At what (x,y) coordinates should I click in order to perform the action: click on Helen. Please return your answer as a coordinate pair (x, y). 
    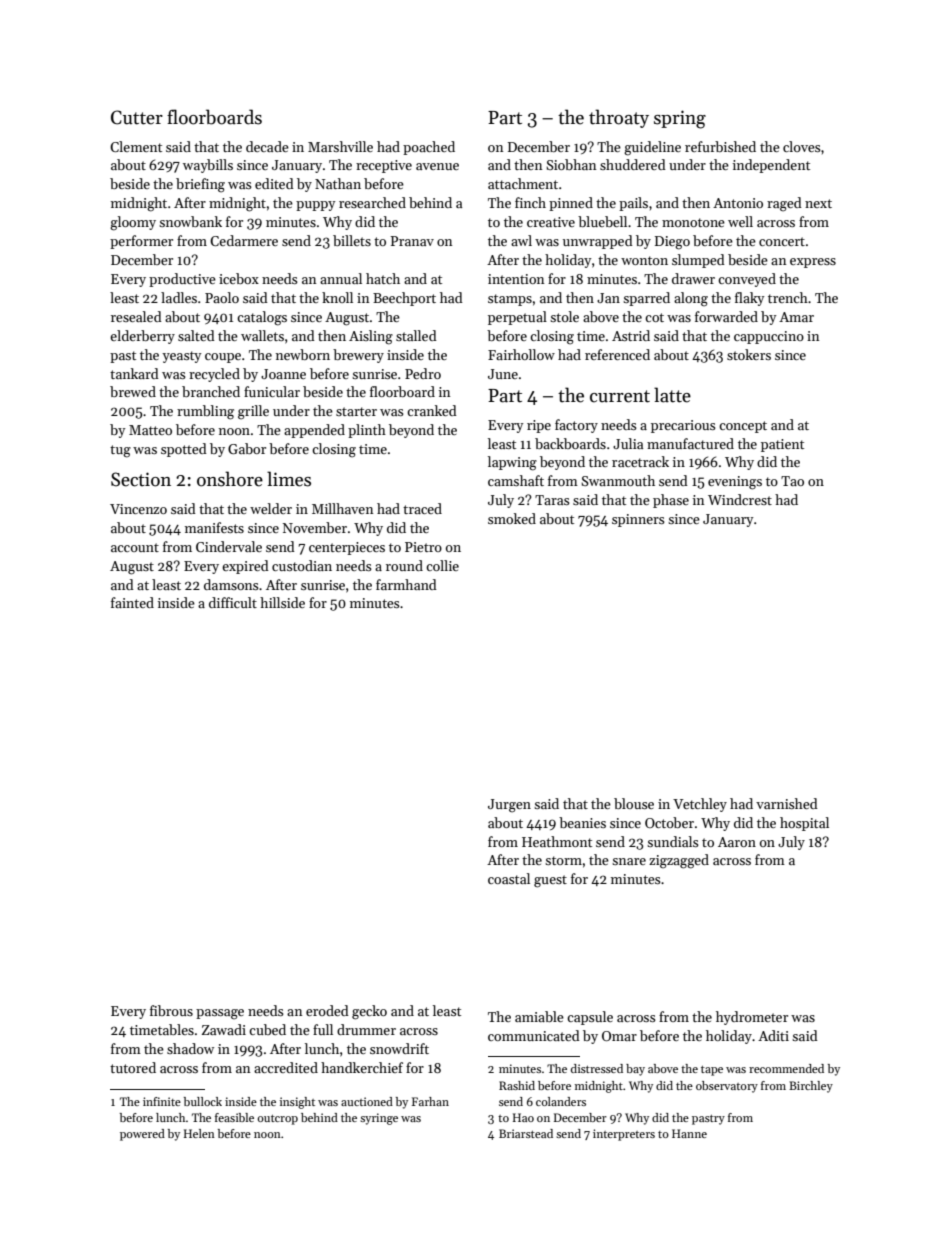
    Looking at the image, I should click on (199, 1133).
